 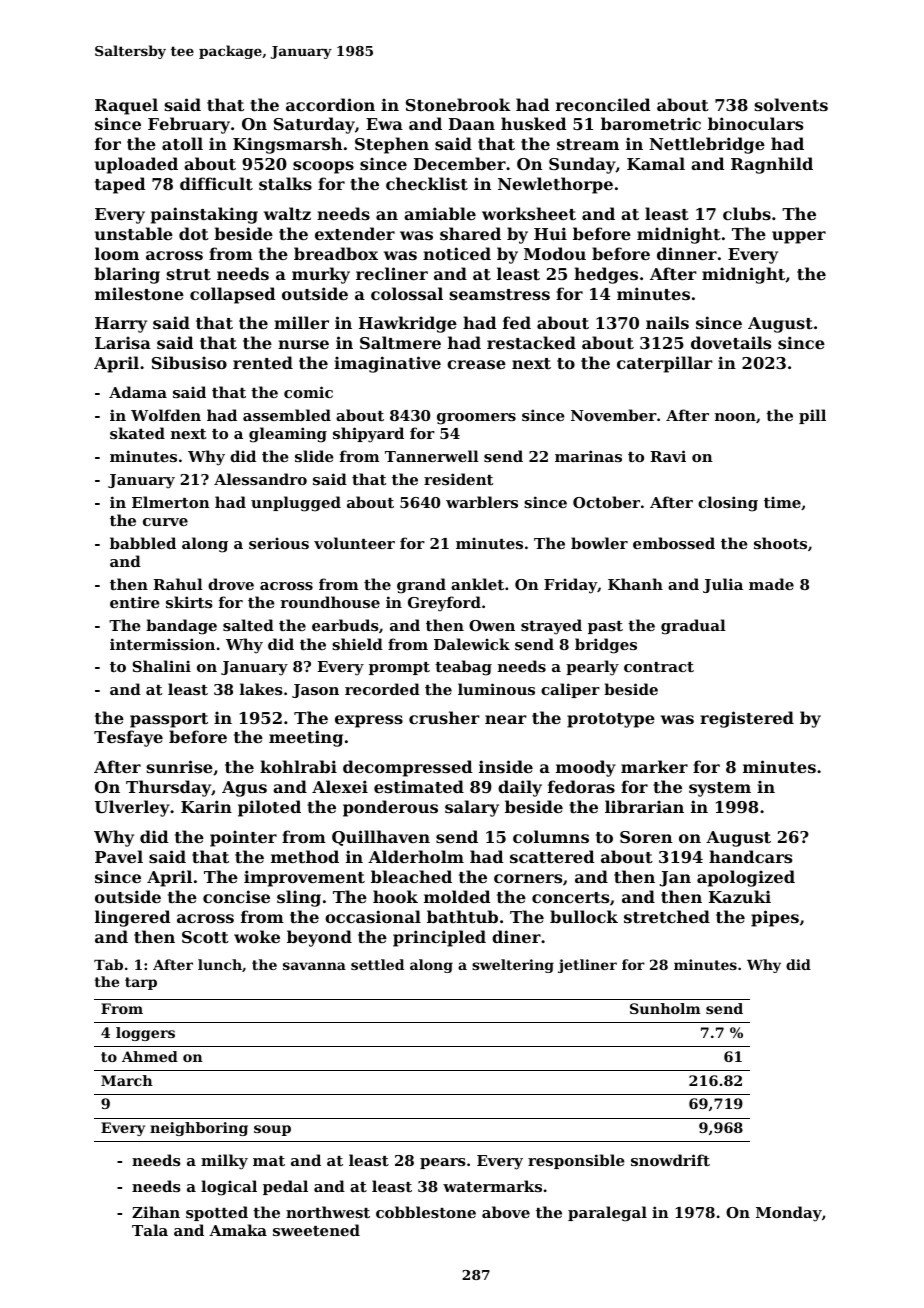 I want to click on atoll, so click(x=182, y=143).
